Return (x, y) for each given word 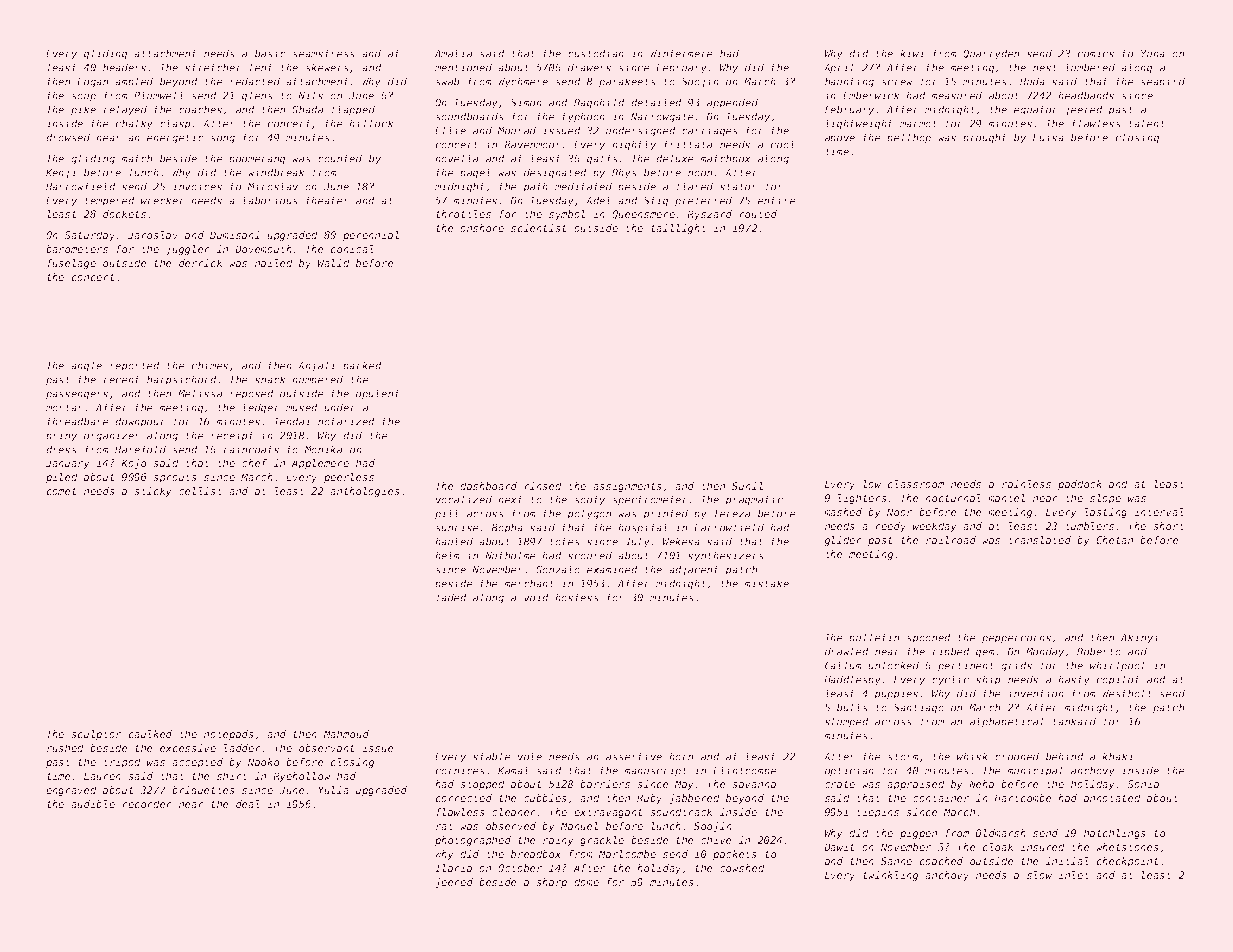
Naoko (263, 762)
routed (758, 214)
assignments (627, 487)
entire (777, 200)
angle (86, 366)
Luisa (1048, 137)
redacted (255, 81)
